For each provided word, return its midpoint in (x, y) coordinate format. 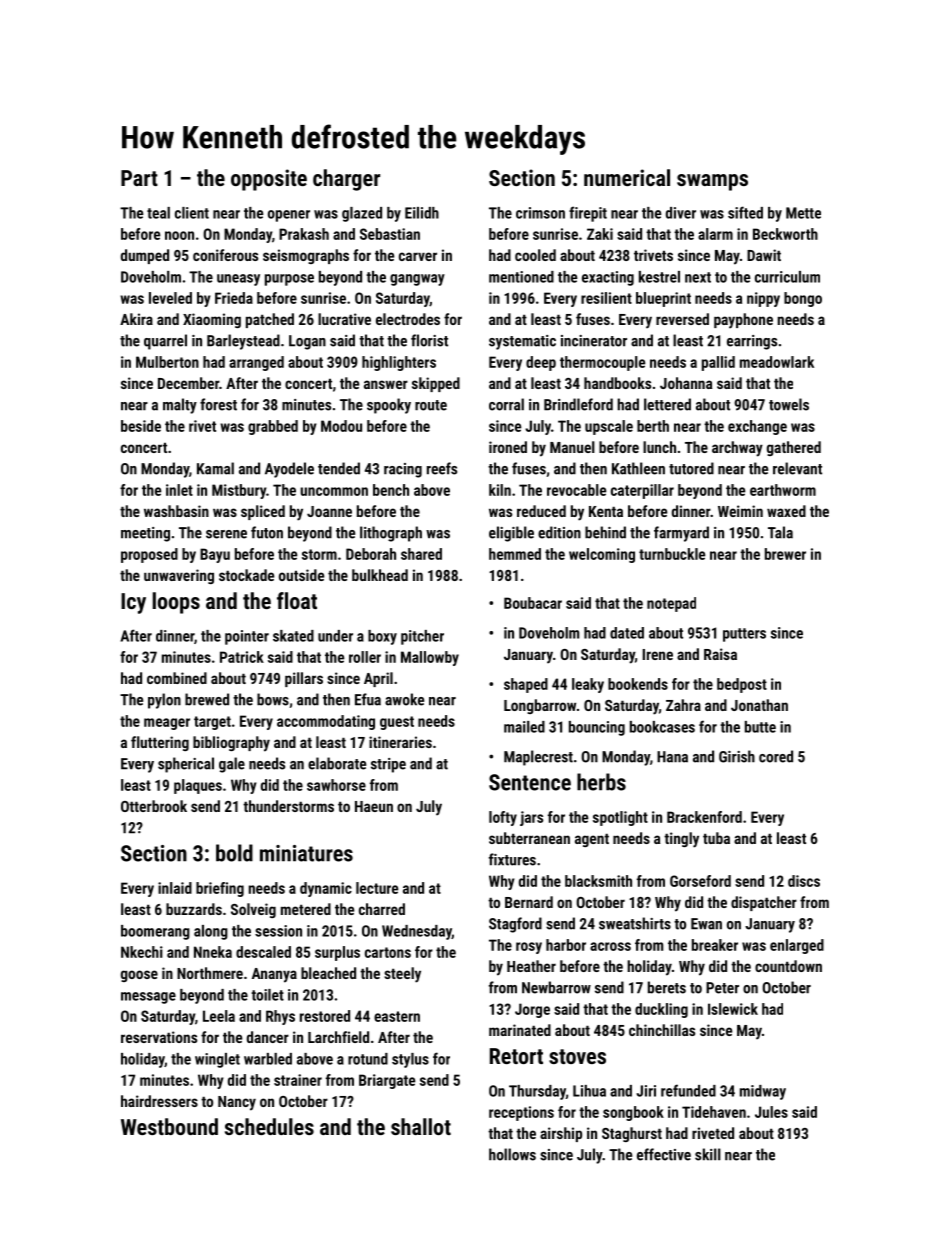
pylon (164, 701)
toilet (267, 995)
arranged (256, 363)
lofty (503, 818)
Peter (722, 988)
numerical (627, 177)
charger (346, 180)
